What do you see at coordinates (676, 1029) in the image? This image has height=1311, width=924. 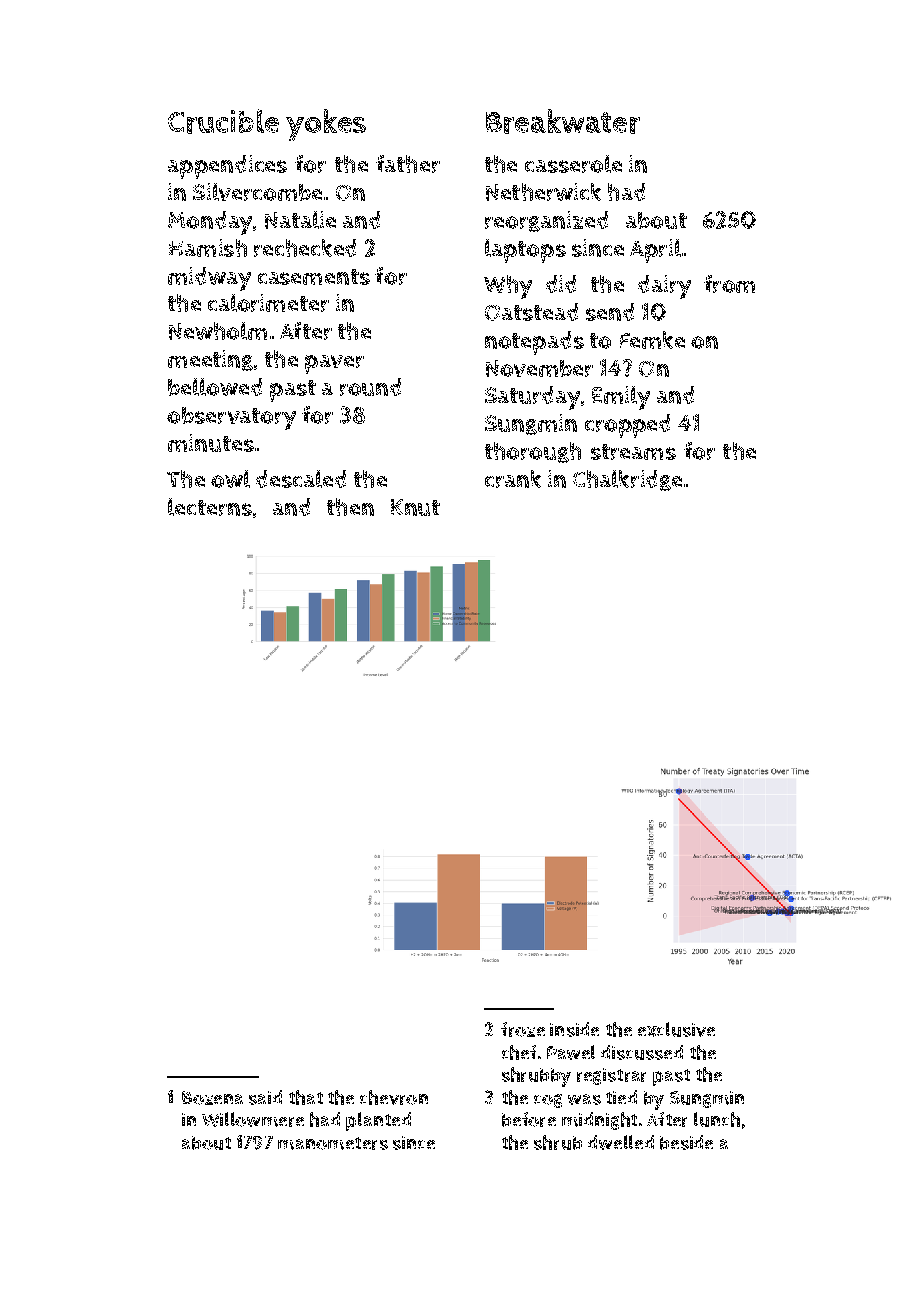 I see `exclusive` at bounding box center [676, 1029].
